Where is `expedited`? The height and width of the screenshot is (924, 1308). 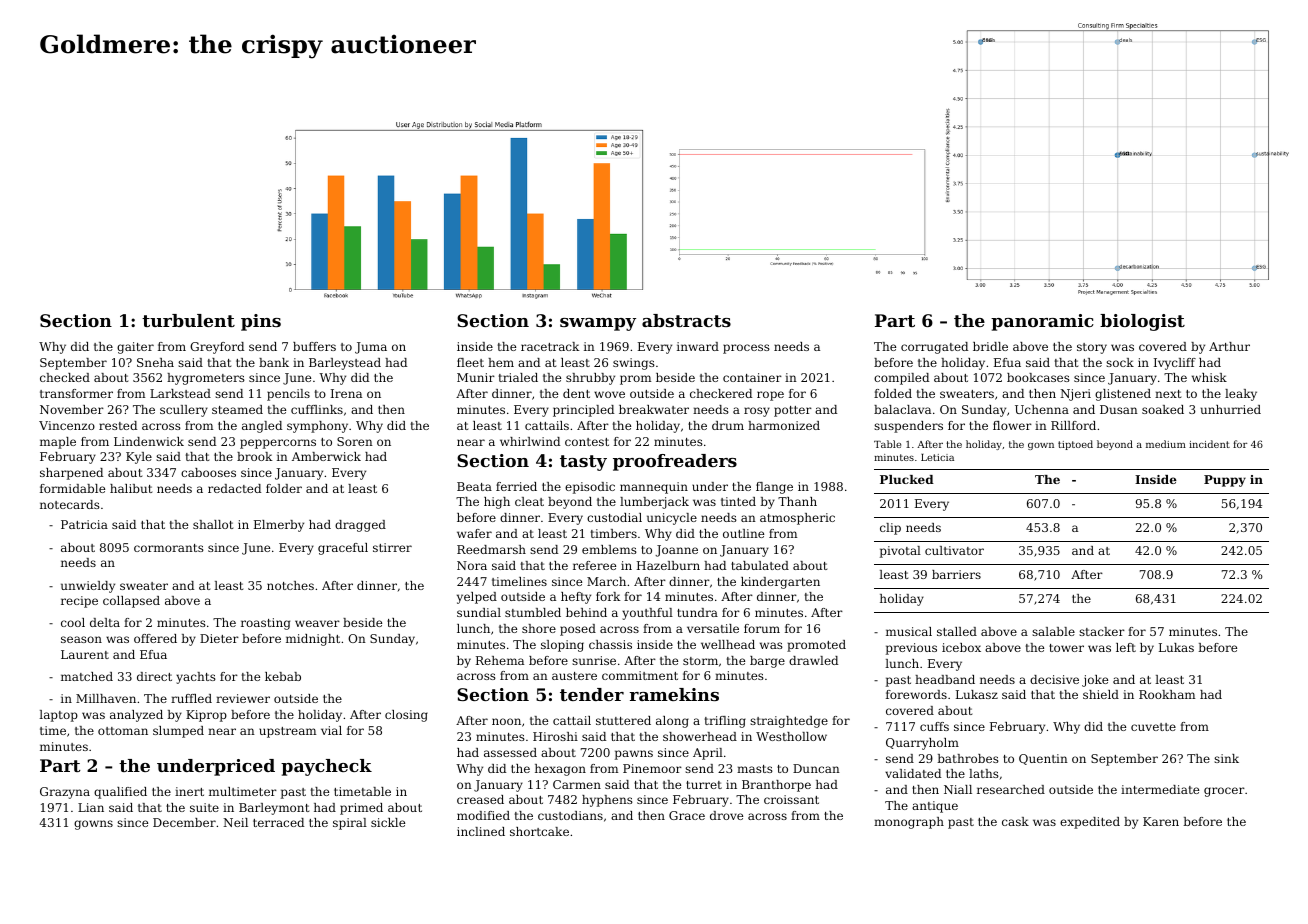
expedited is located at coordinates (1090, 823).
